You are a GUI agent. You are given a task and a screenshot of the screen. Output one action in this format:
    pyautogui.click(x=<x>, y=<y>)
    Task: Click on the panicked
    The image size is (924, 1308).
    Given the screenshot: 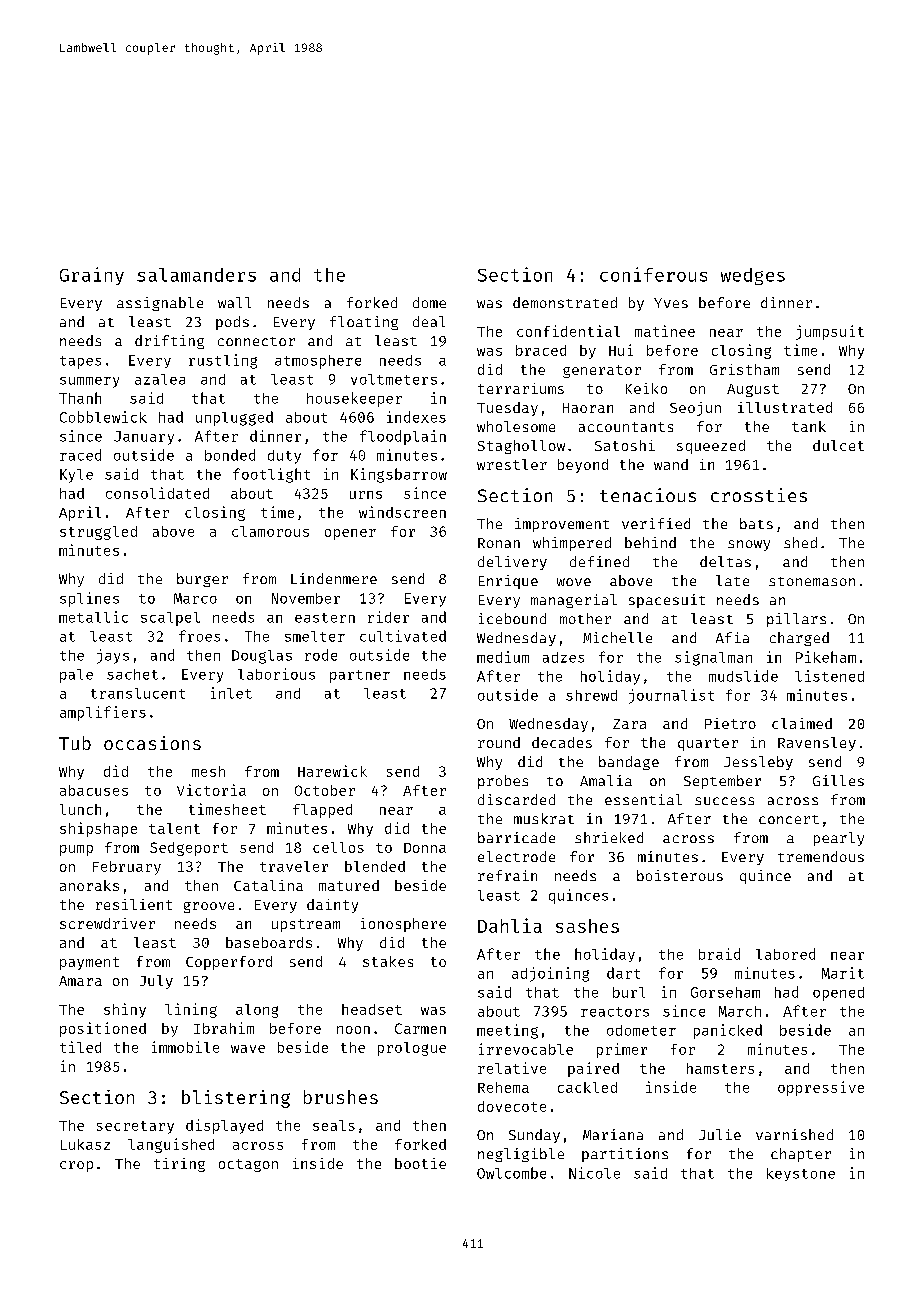 What is the action you would take?
    pyautogui.click(x=728, y=1031)
